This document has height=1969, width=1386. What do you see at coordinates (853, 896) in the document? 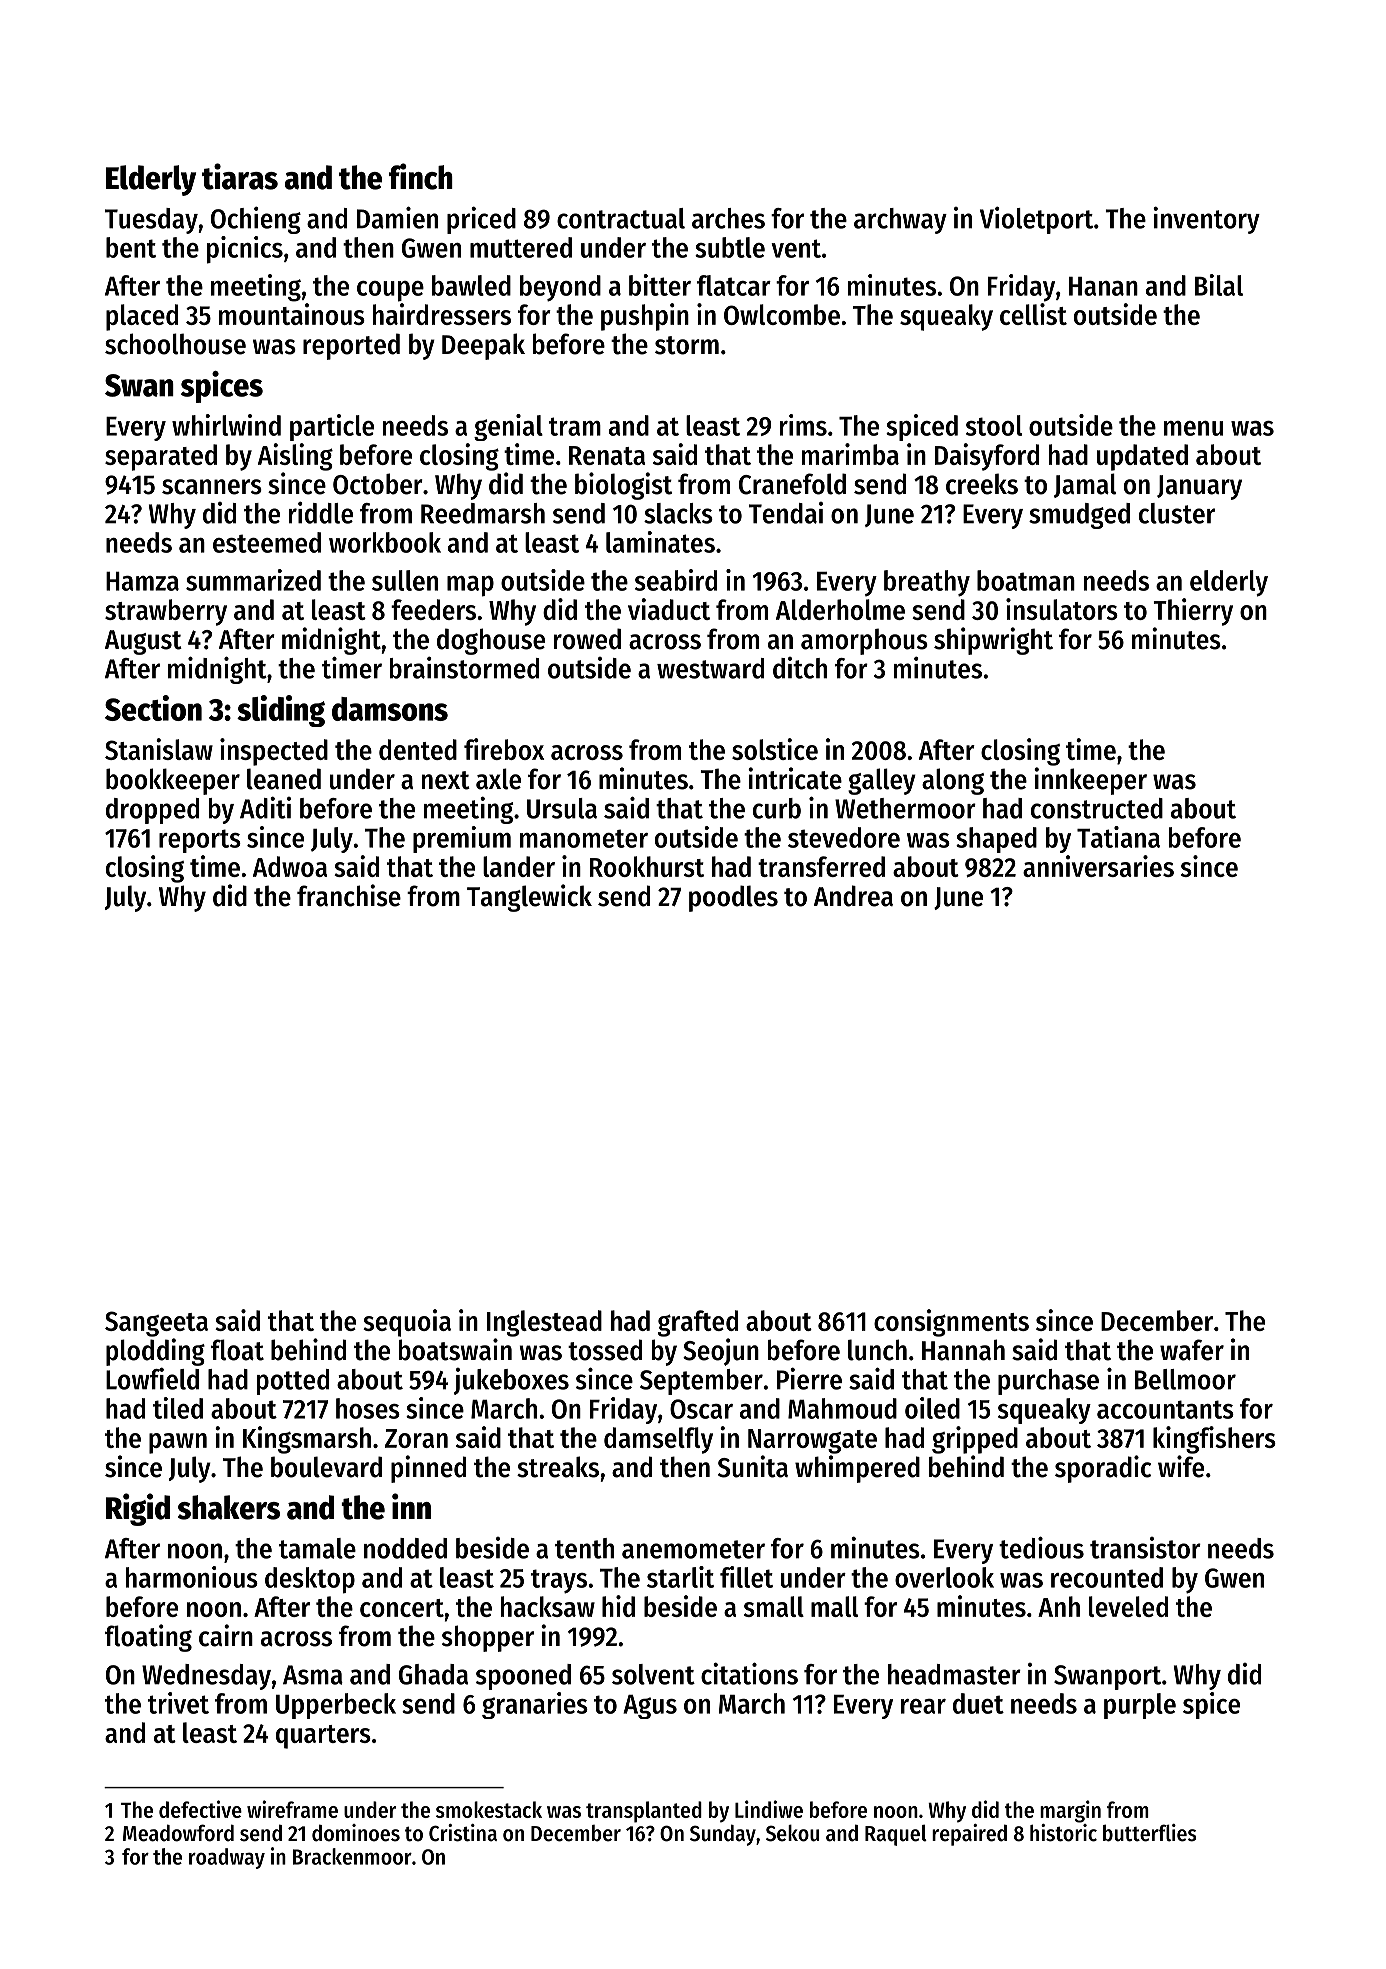
I see `Andrea` at bounding box center [853, 896].
